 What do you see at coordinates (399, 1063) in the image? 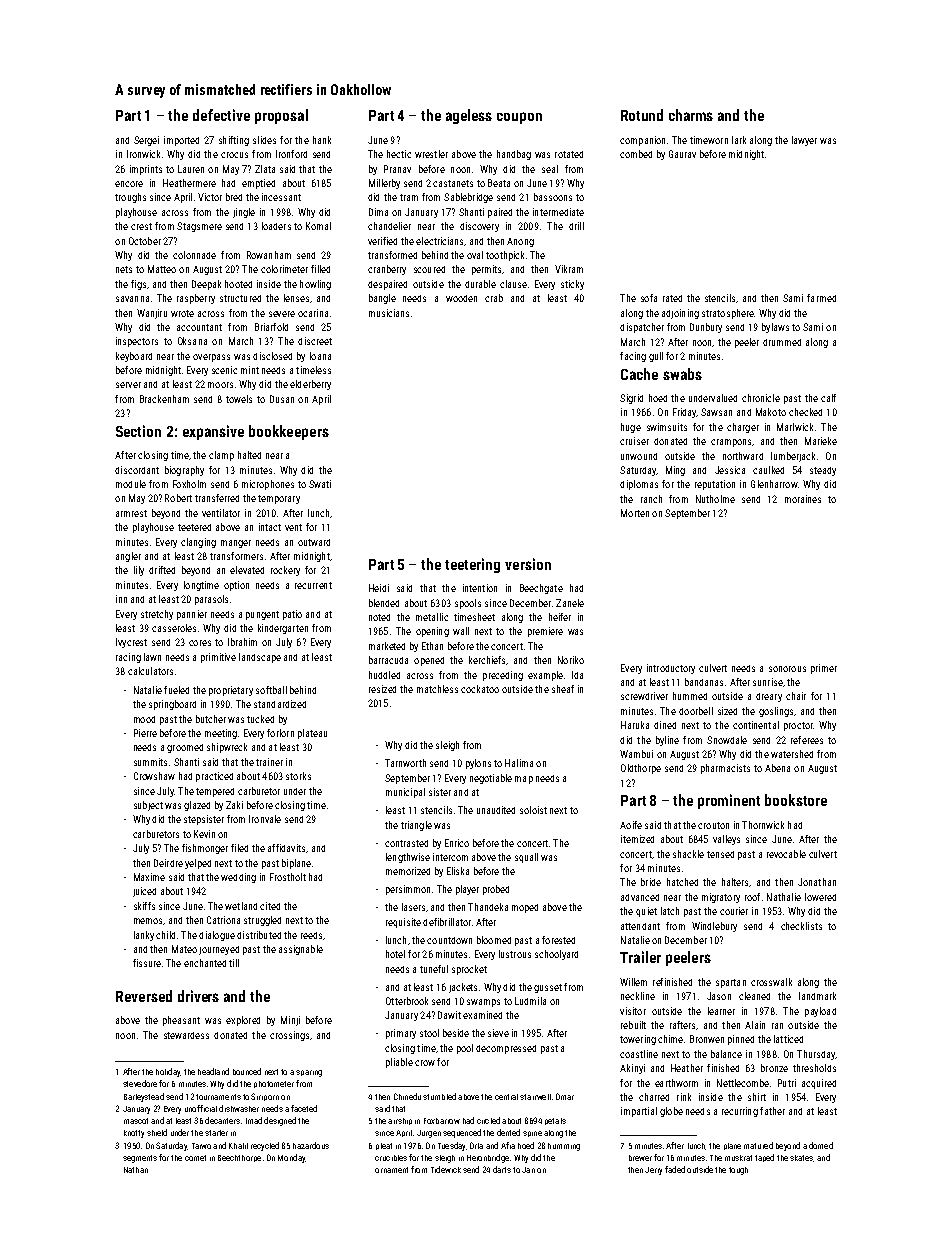
I see `pliable` at bounding box center [399, 1063].
